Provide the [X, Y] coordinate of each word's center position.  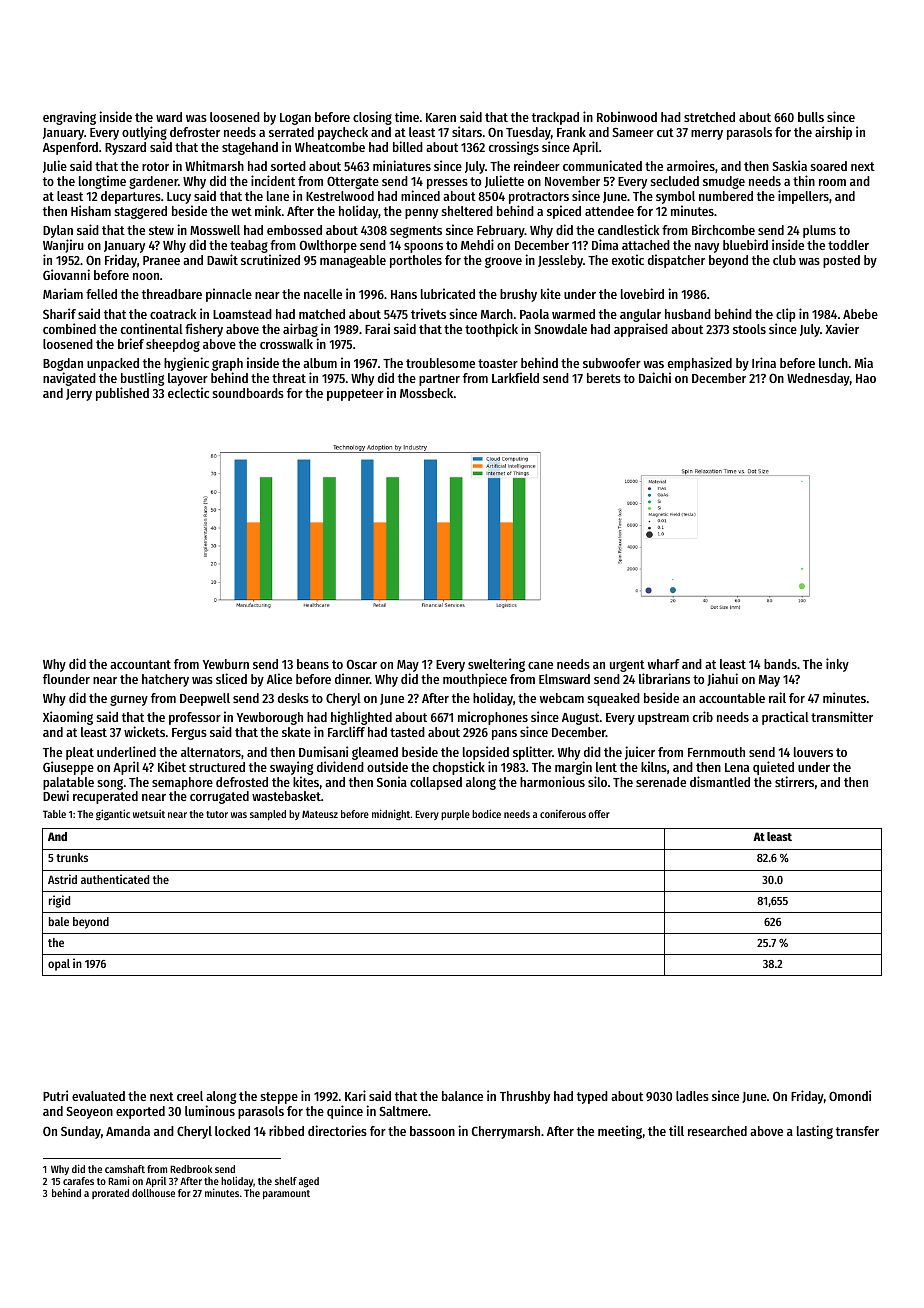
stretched [709, 117]
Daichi [655, 377]
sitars [467, 131]
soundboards [248, 393]
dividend [340, 766]
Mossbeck [426, 393]
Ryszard [125, 148]
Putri [55, 1095]
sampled [268, 815]
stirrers [794, 781]
